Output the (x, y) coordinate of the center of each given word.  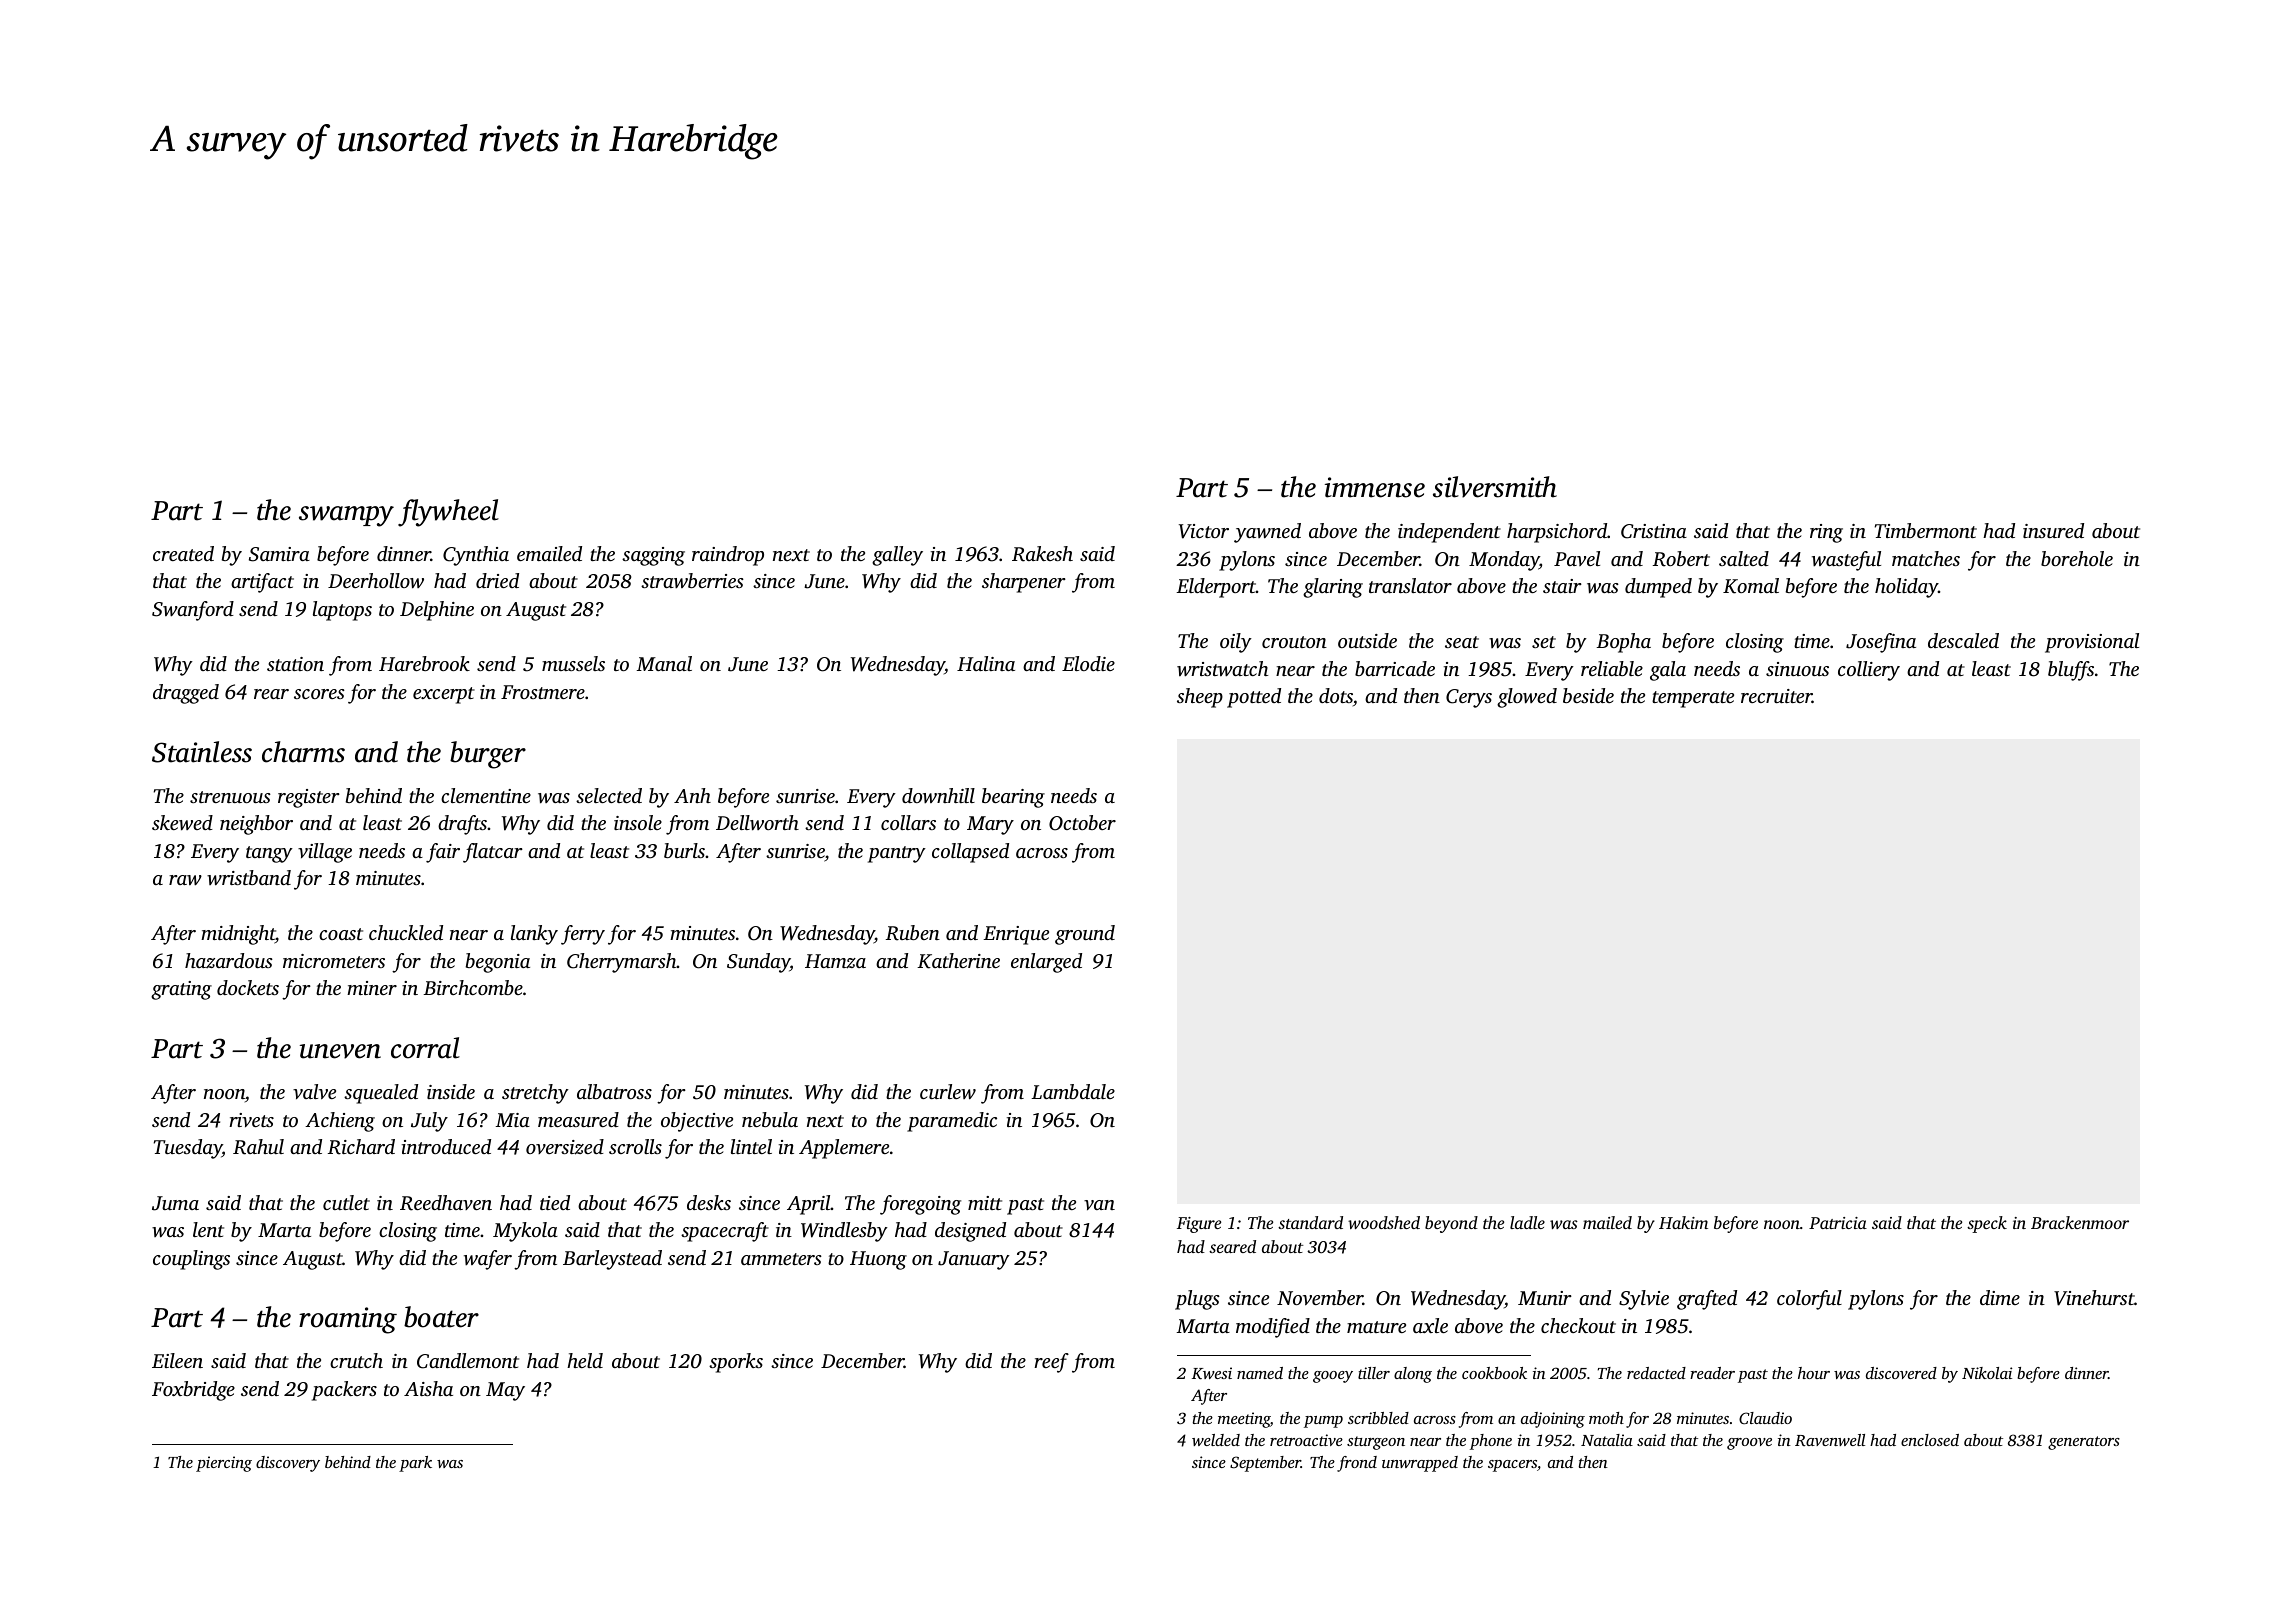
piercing (224, 1464)
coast (341, 934)
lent (208, 1229)
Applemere (844, 1149)
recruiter (1776, 696)
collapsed (970, 853)
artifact (262, 583)
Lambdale (1073, 1091)
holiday (1906, 588)
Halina (986, 663)
